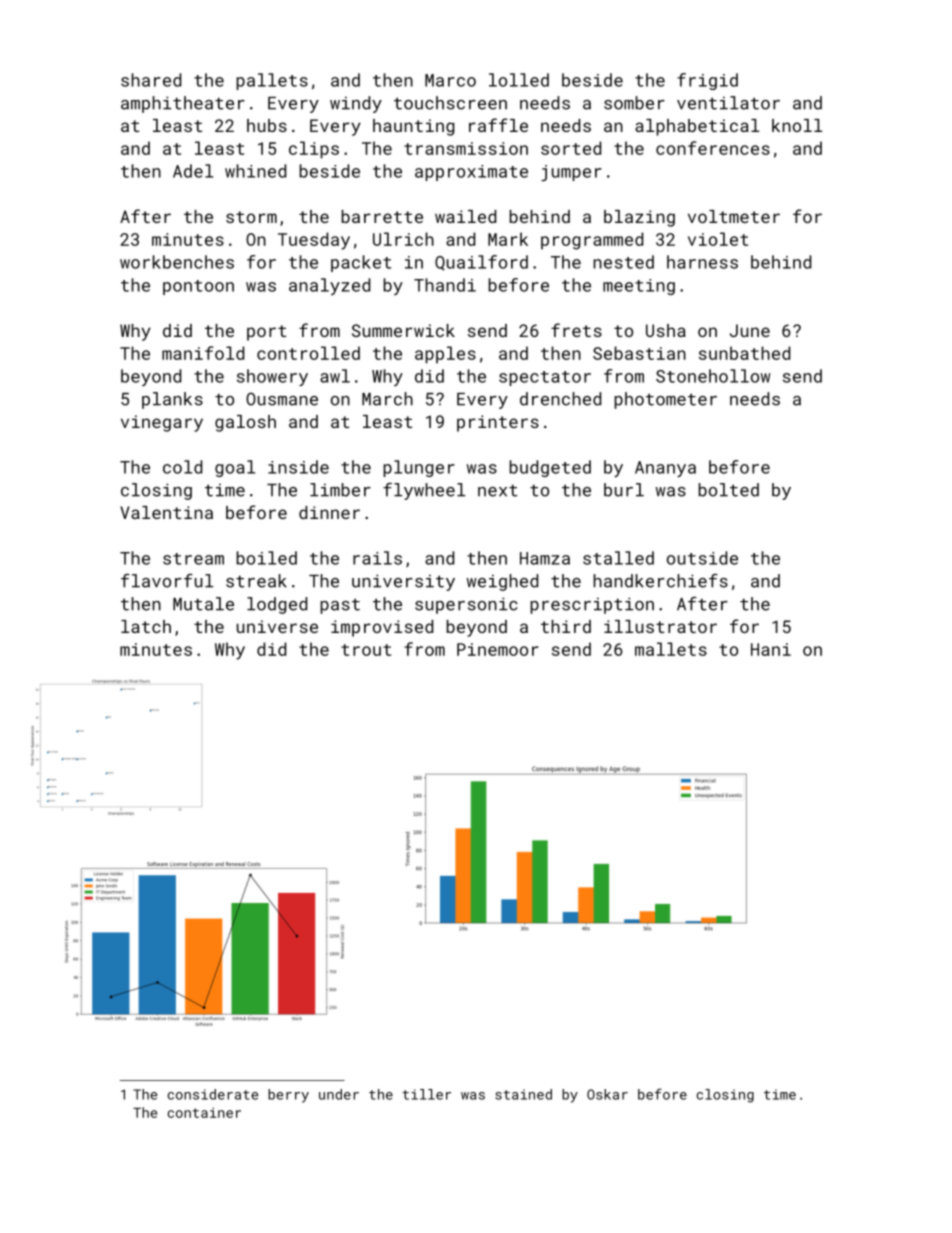 The width and height of the document is (952, 1233). What do you see at coordinates (151, 80) in the document?
I see `shared` at bounding box center [151, 80].
